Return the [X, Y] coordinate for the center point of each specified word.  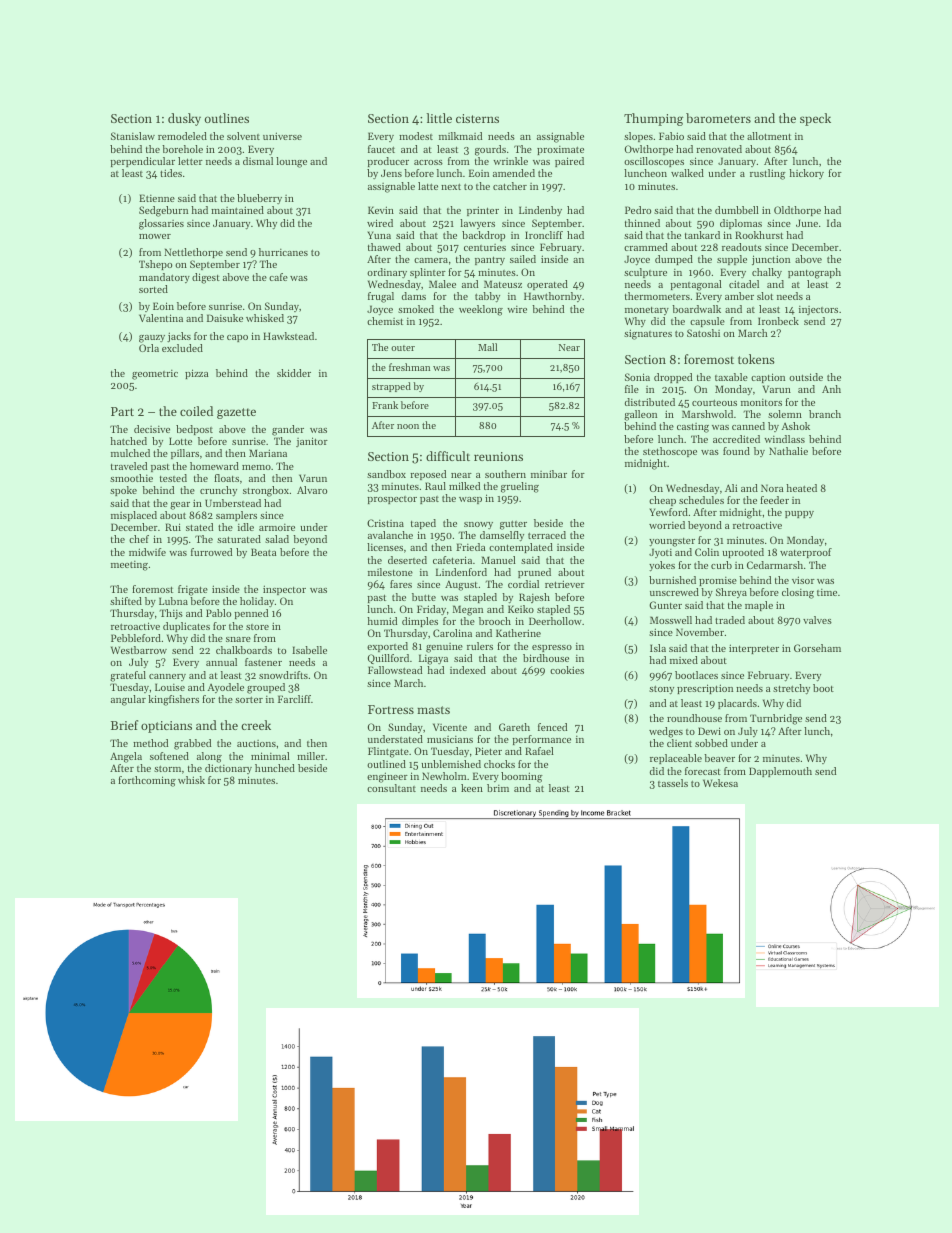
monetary [647, 311]
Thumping [653, 119]
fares [401, 584]
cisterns [477, 118]
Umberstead [233, 503]
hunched [275, 768]
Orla [149, 348]
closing [798, 593]
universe [282, 136]
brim [498, 788]
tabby [487, 297]
